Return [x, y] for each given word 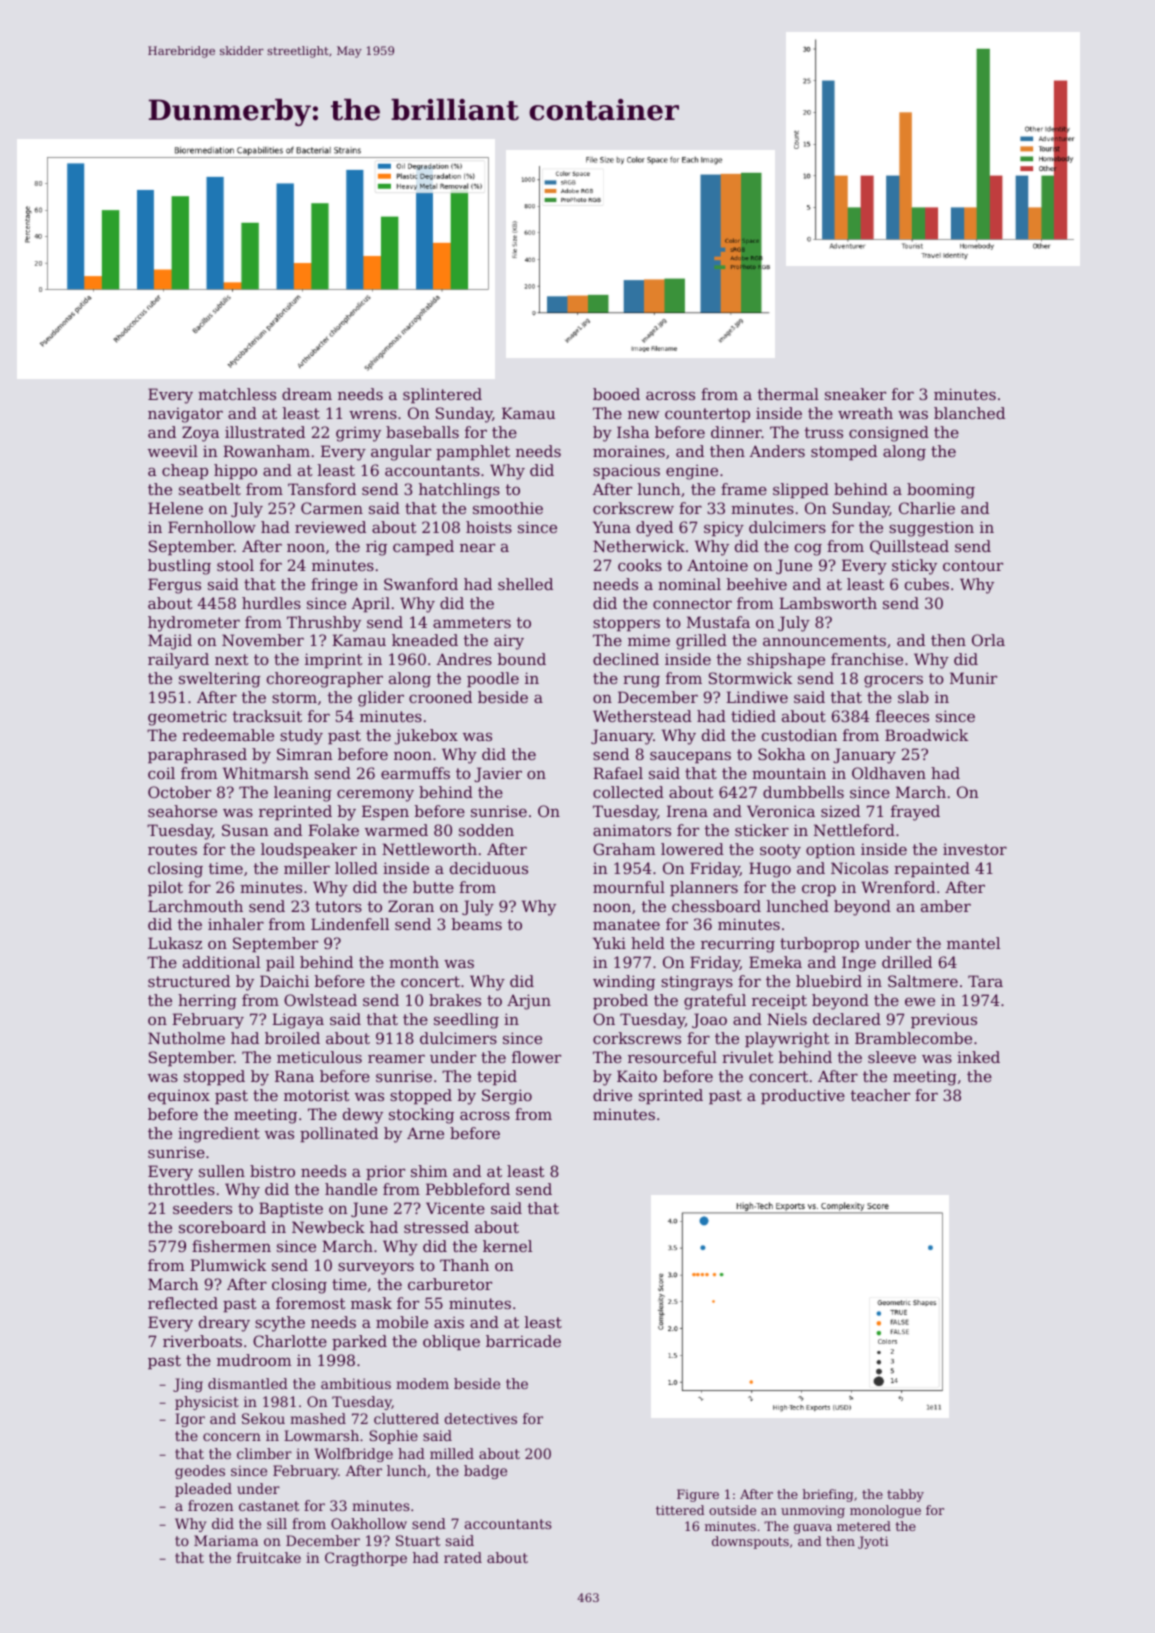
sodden [486, 830]
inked [978, 1057]
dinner [736, 432]
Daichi [284, 981]
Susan [245, 830]
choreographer [325, 680]
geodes [200, 1472]
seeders [202, 1208]
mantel [973, 943]
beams [477, 924]
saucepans [690, 757]
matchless [237, 394]
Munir [973, 678]
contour [973, 565]
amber [946, 906]
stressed [436, 1227]
